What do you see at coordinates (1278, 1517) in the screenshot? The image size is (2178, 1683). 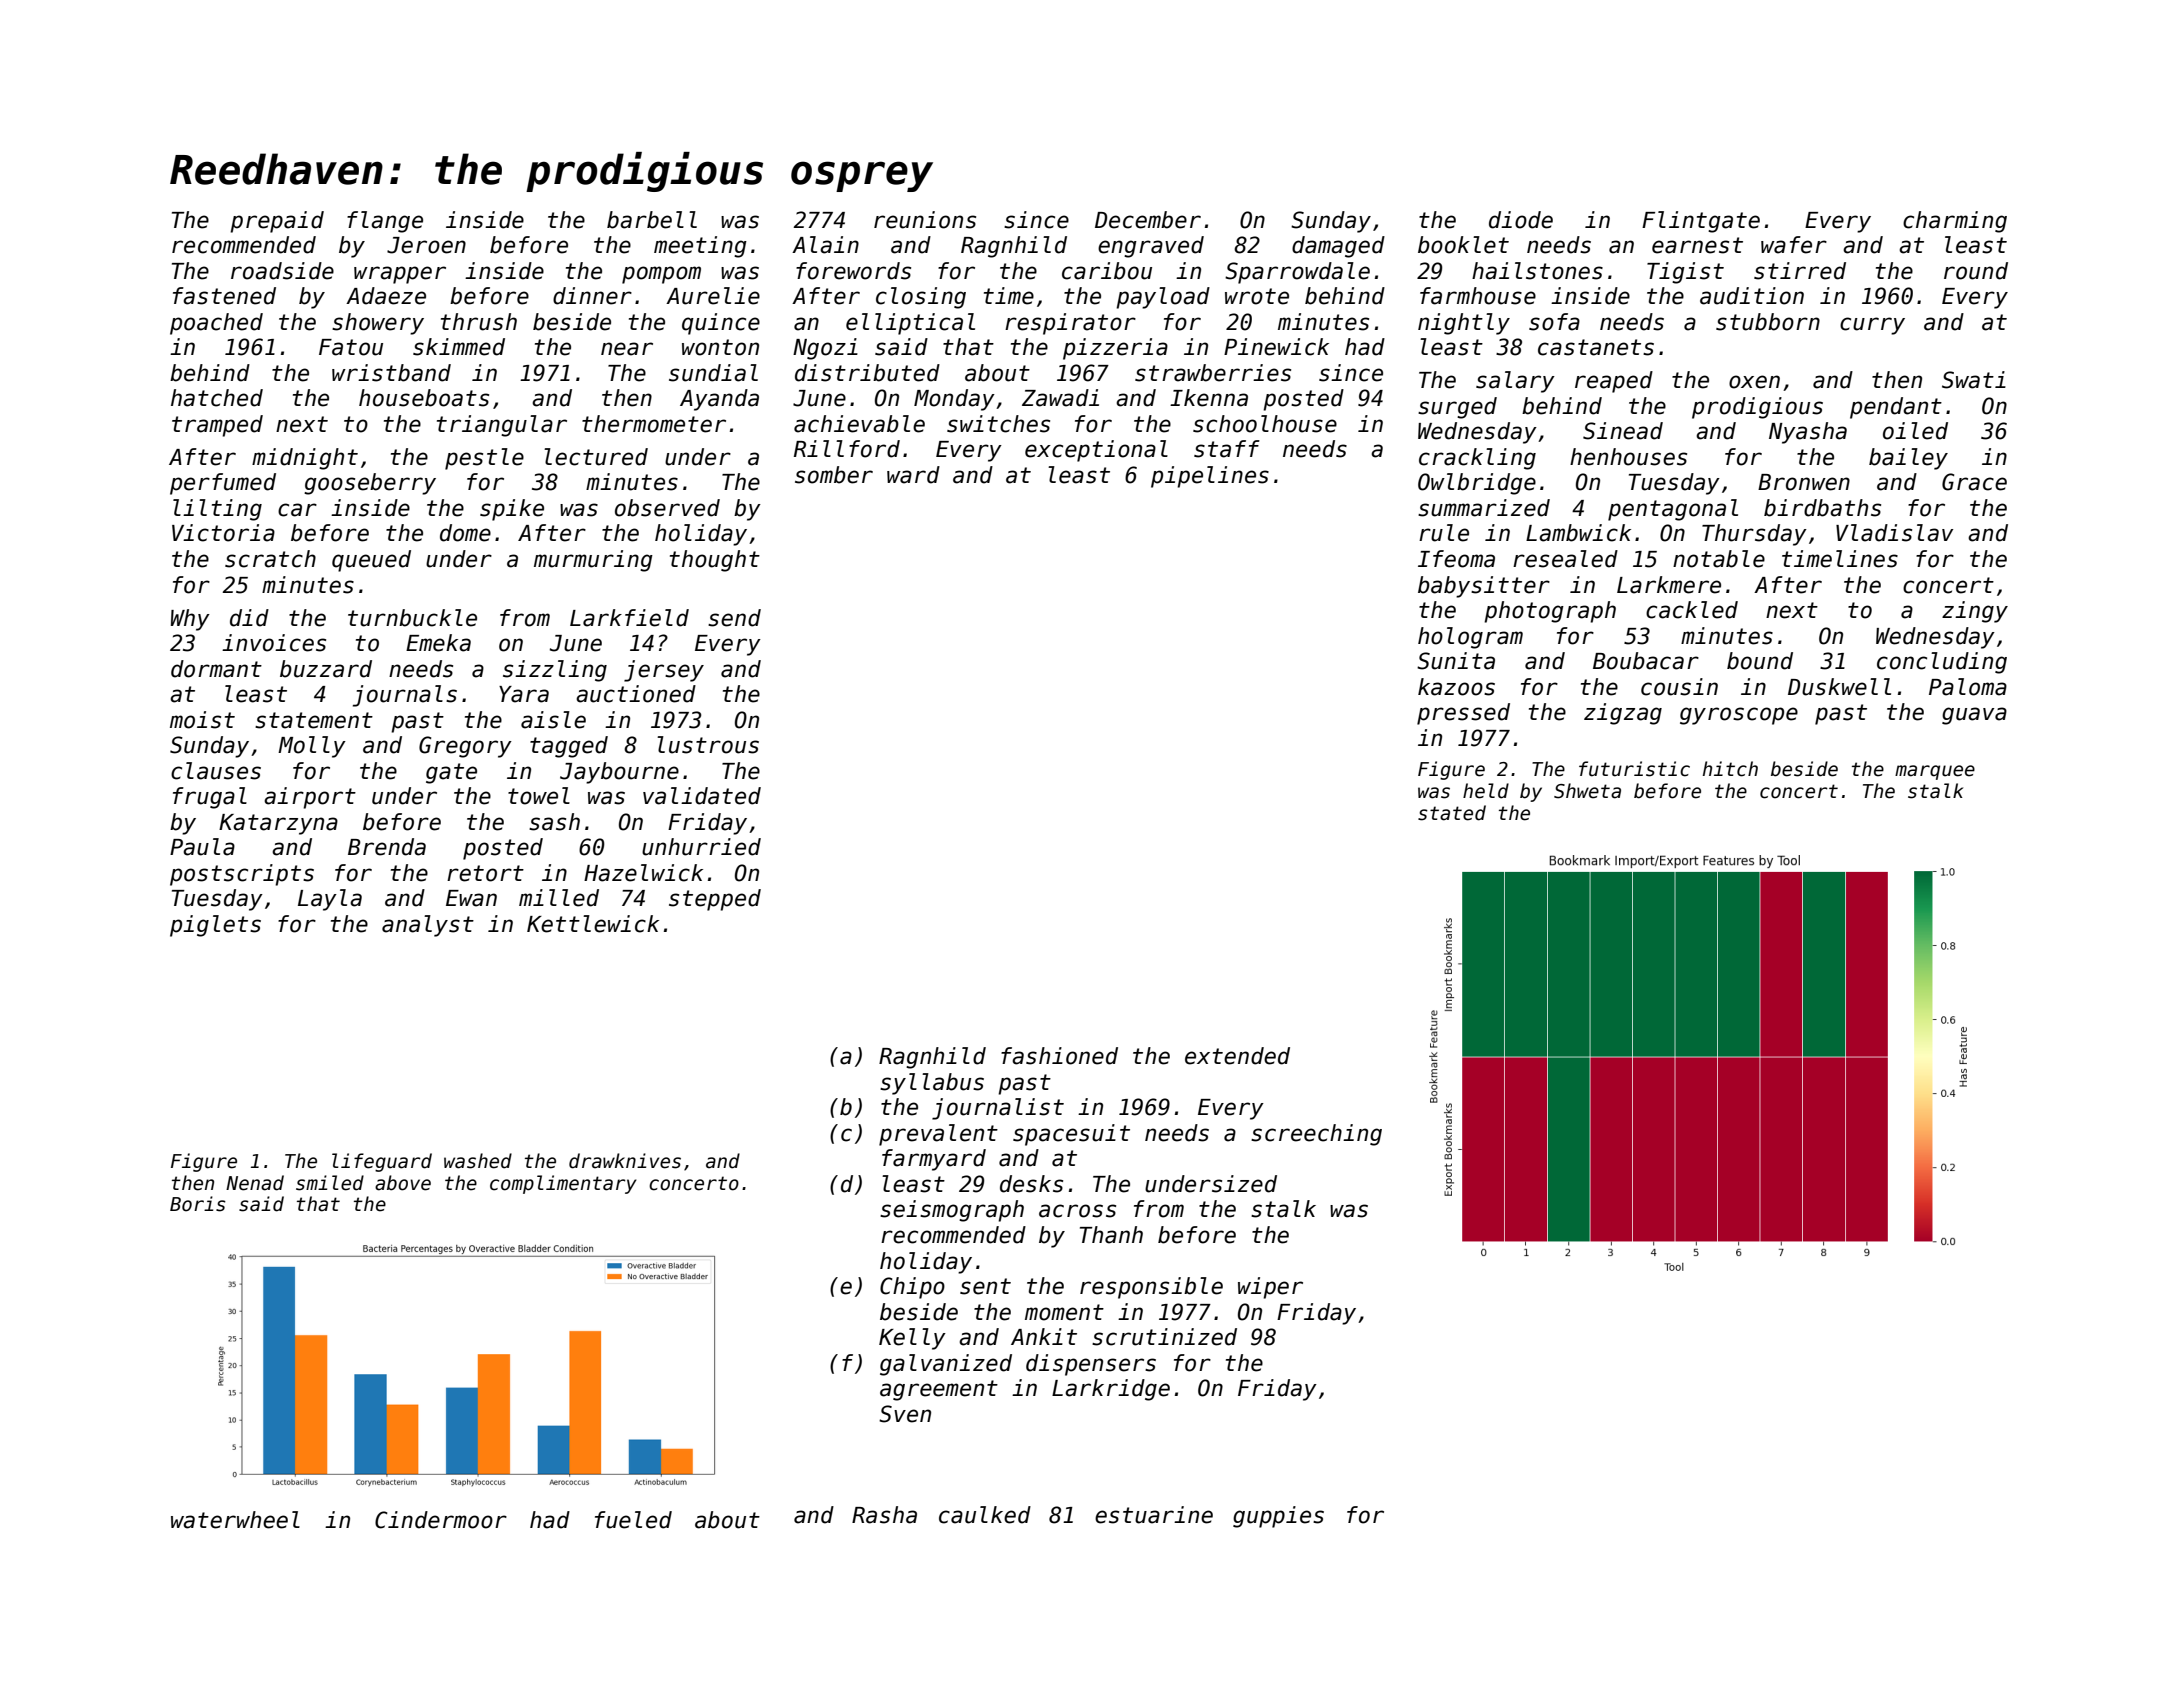 I see `guppies` at bounding box center [1278, 1517].
